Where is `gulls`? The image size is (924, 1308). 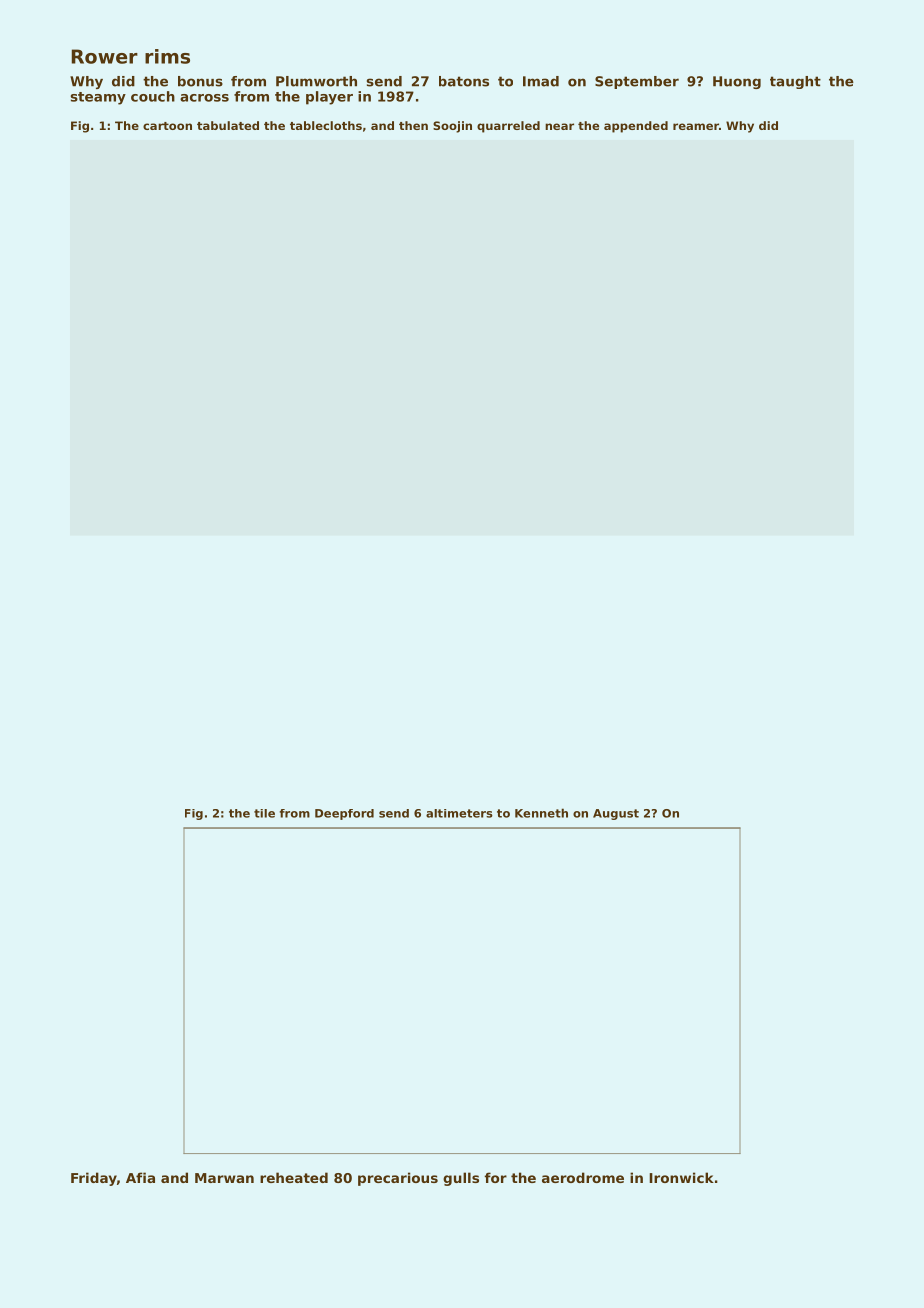 gulls is located at coordinates (461, 1179).
